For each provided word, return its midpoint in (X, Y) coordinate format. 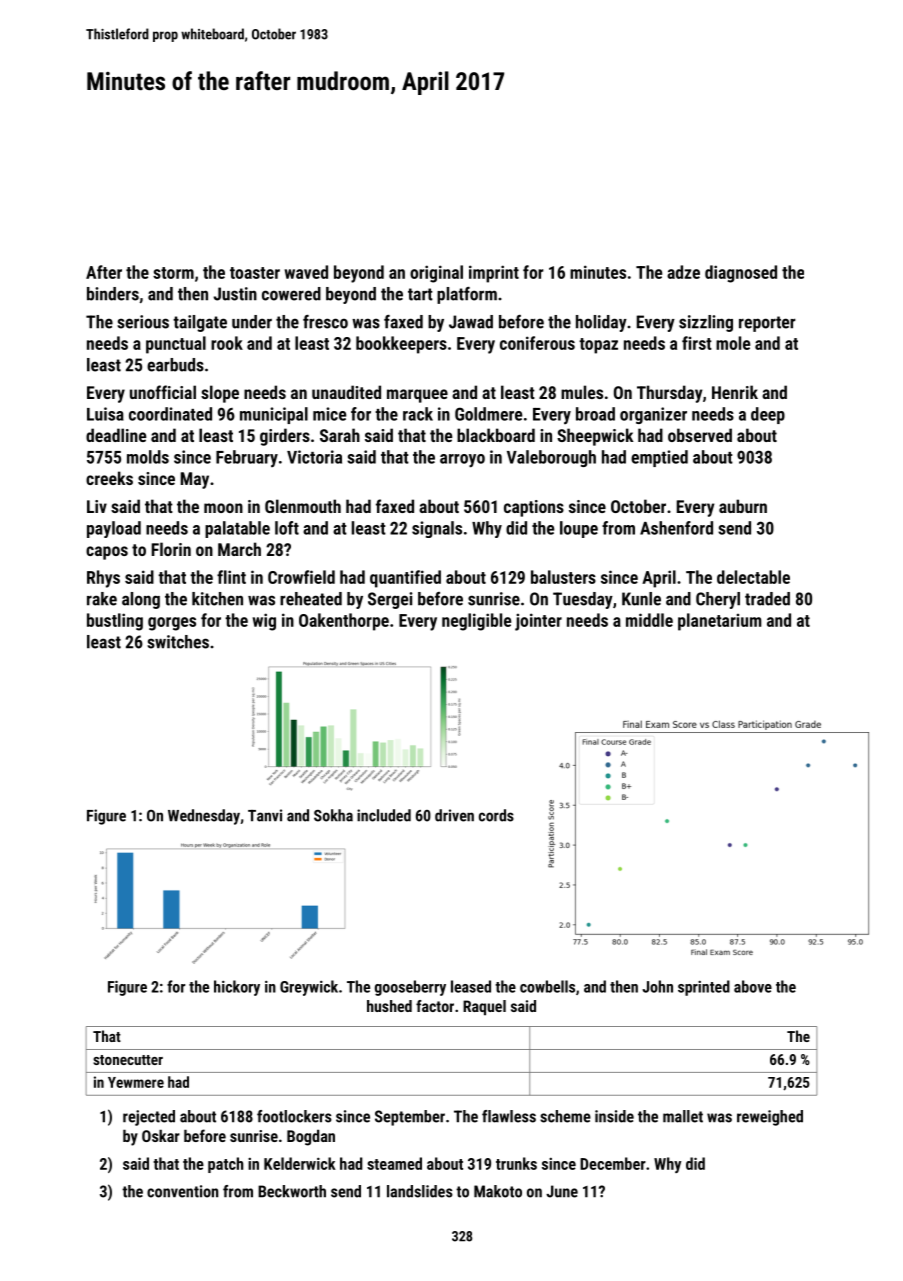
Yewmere (136, 1082)
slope (220, 394)
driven (454, 815)
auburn (743, 506)
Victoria (314, 457)
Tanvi (265, 815)
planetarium (720, 622)
